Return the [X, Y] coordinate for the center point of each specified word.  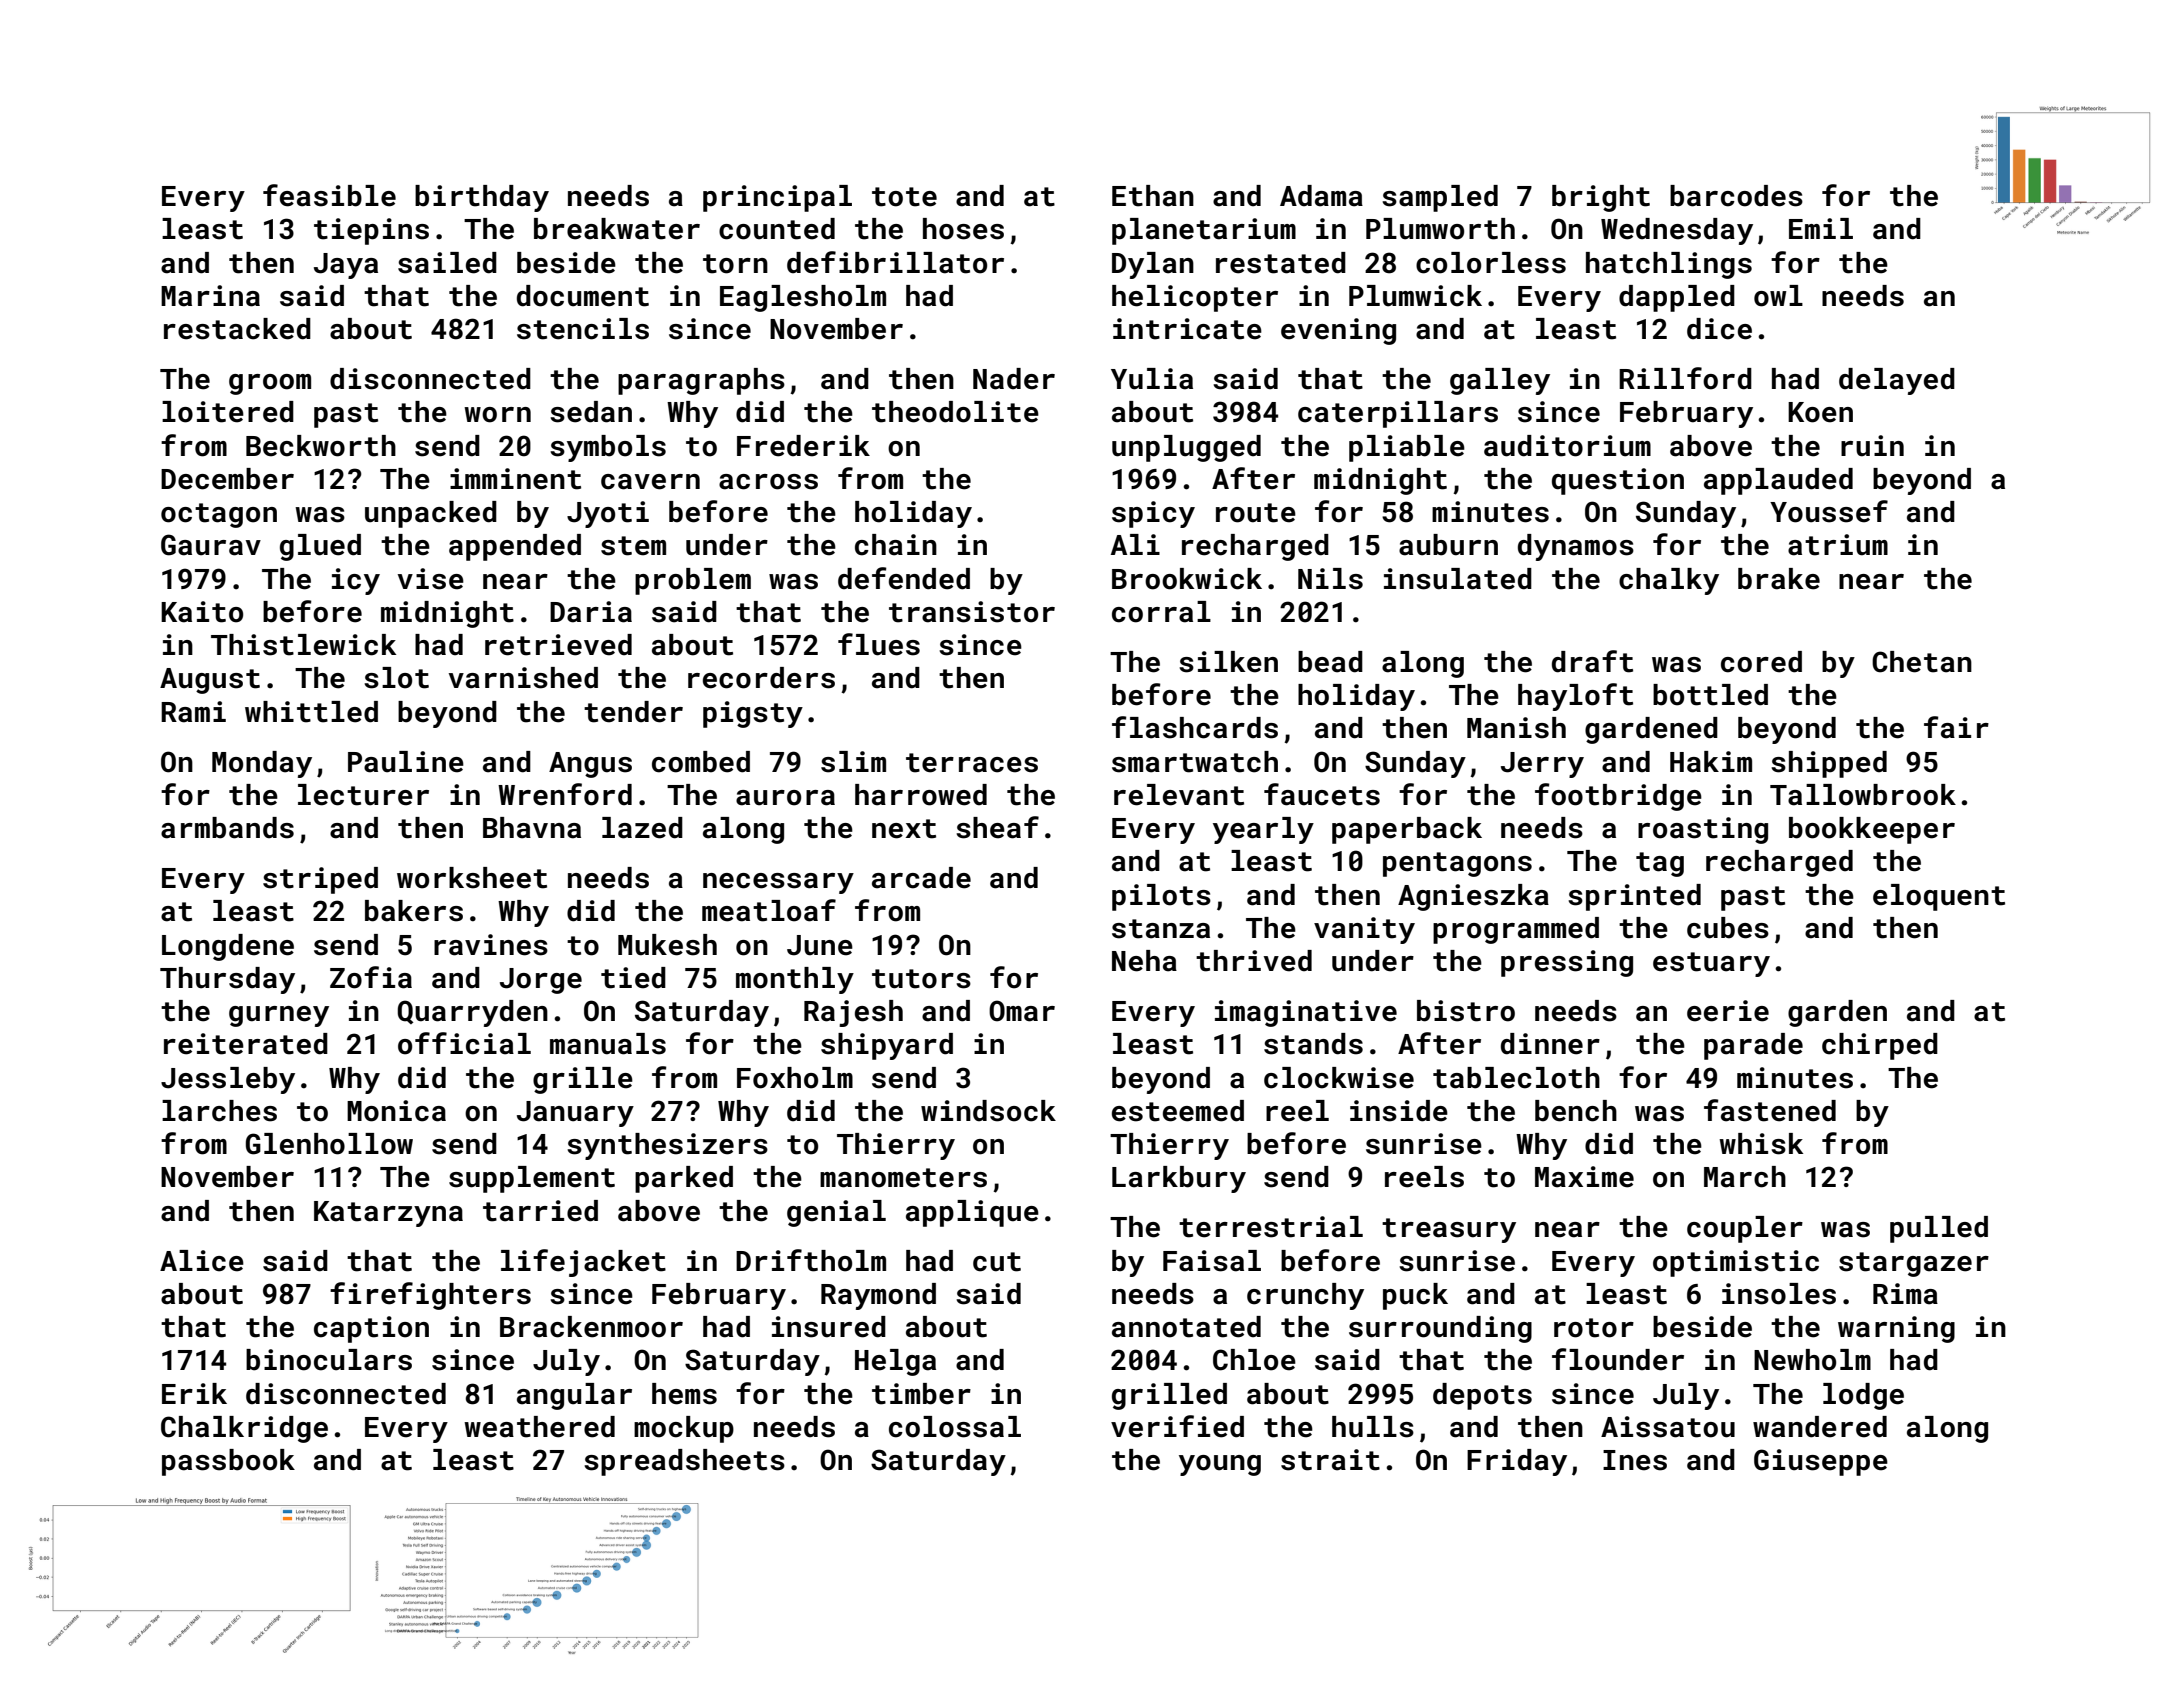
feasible [329, 195]
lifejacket [583, 1263]
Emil [1821, 228]
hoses [963, 229]
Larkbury [1179, 1179]
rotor [1594, 1328]
